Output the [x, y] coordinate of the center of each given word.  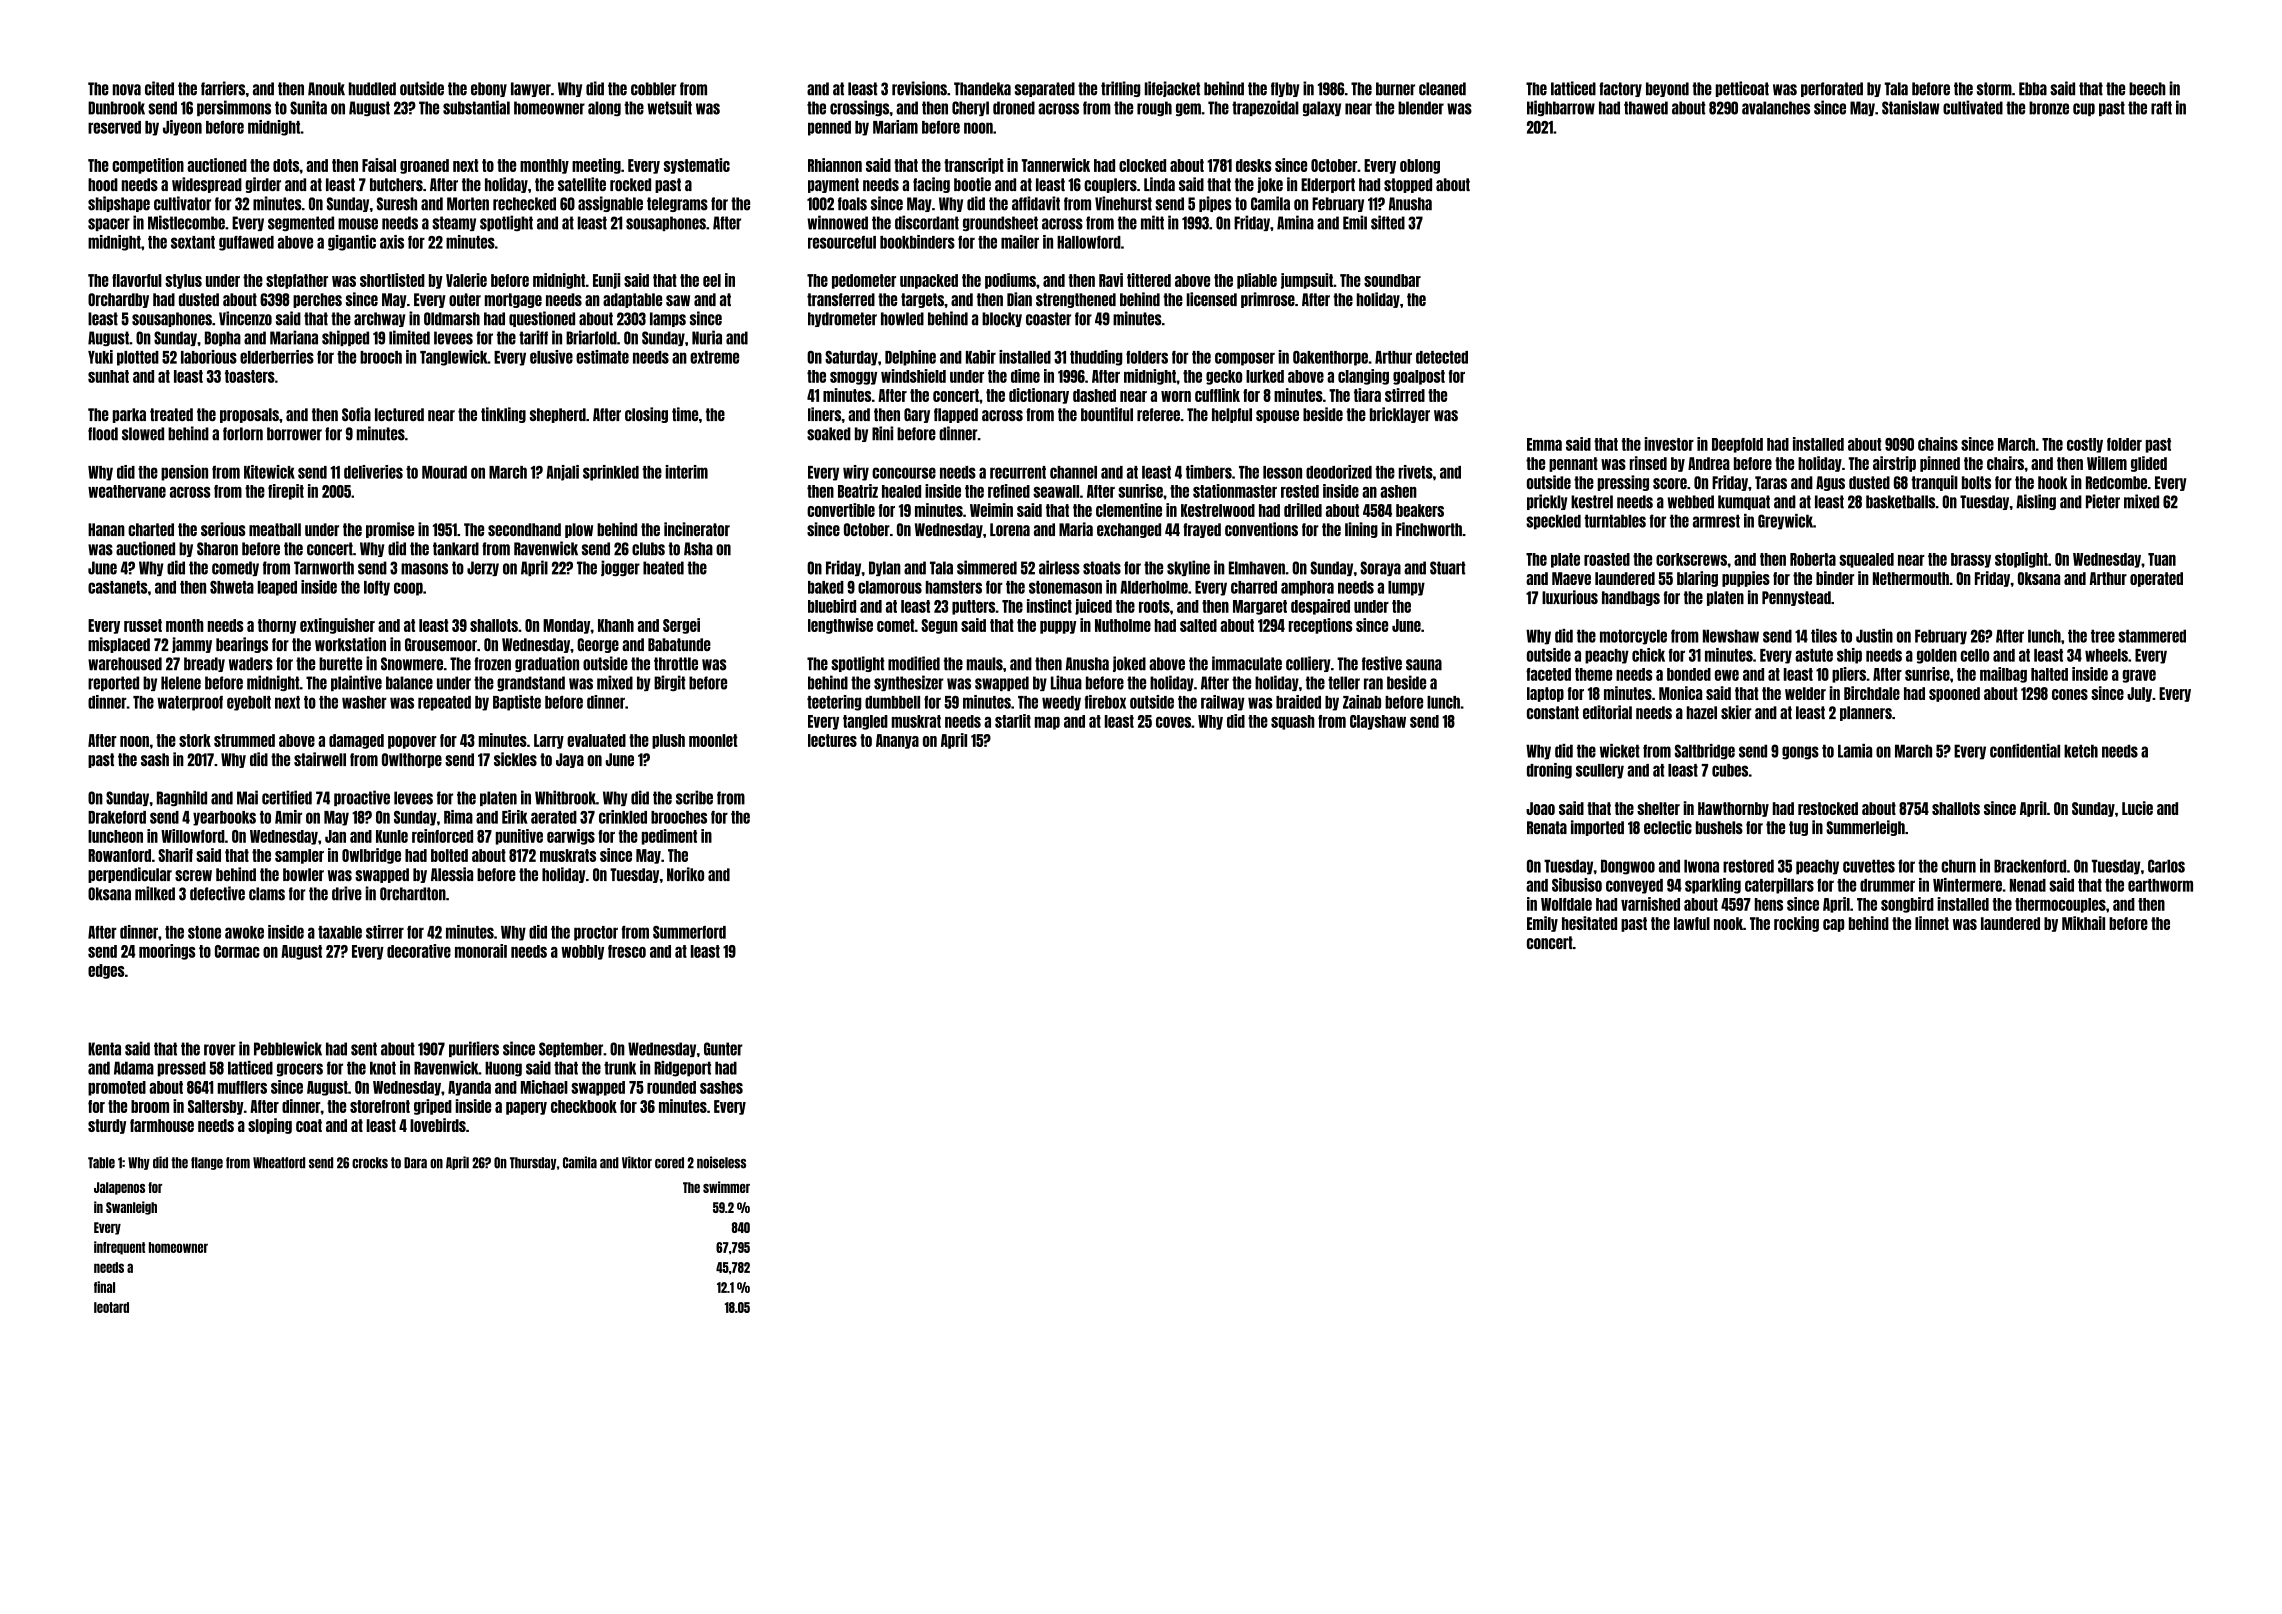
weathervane [127, 491]
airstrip [1894, 464]
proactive [362, 798]
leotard [111, 1307]
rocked [630, 184]
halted [2049, 674]
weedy [1061, 703]
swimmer [726, 1187]
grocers [300, 1070]
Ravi [1111, 280]
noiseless [721, 1162]
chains [1938, 444]
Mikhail [2083, 923]
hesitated [1589, 923]
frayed [1202, 530]
